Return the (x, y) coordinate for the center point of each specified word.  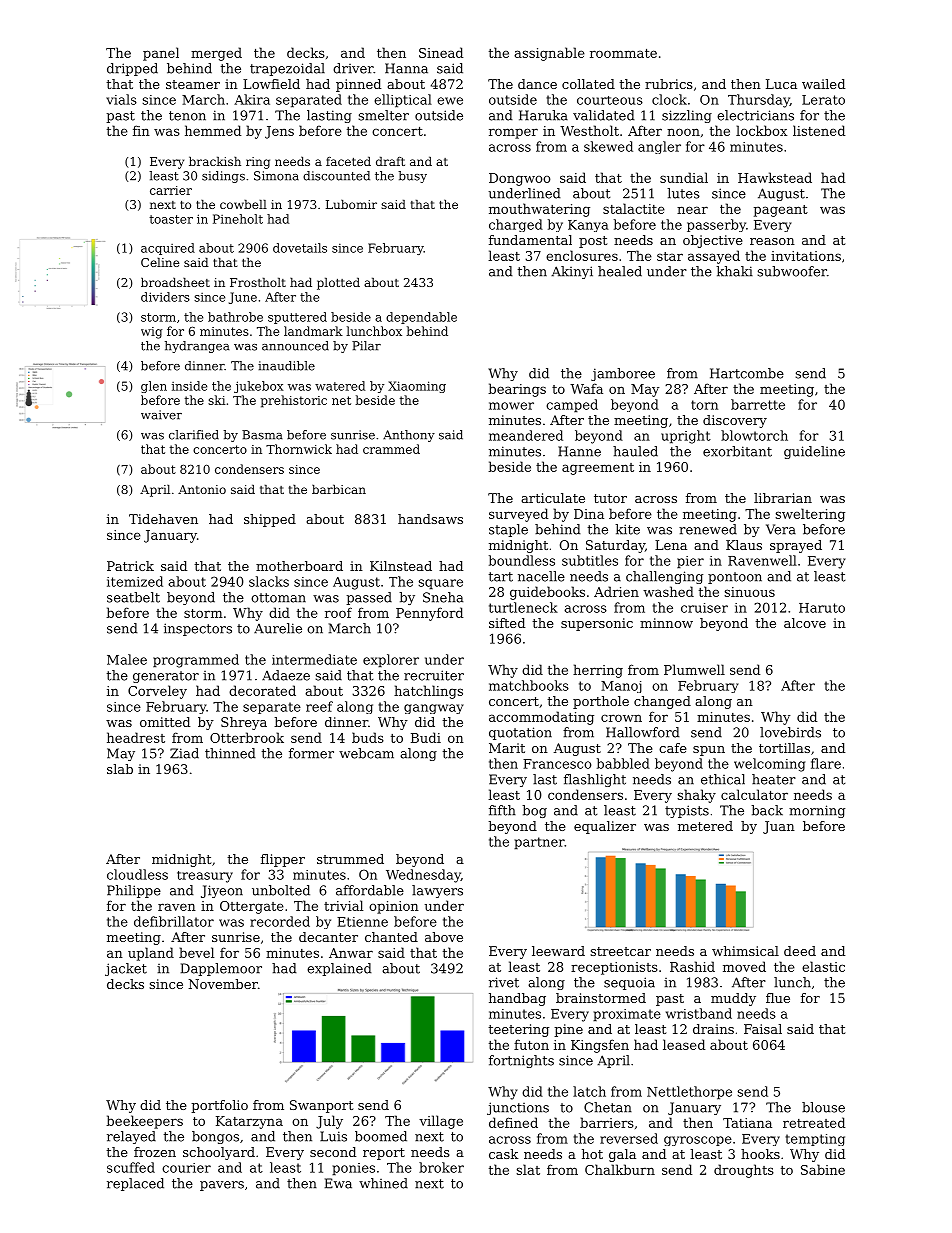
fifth (502, 810)
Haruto (822, 608)
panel (161, 54)
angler (659, 147)
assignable (549, 54)
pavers (222, 1186)
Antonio (202, 489)
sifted (507, 623)
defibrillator (174, 921)
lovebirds (790, 732)
